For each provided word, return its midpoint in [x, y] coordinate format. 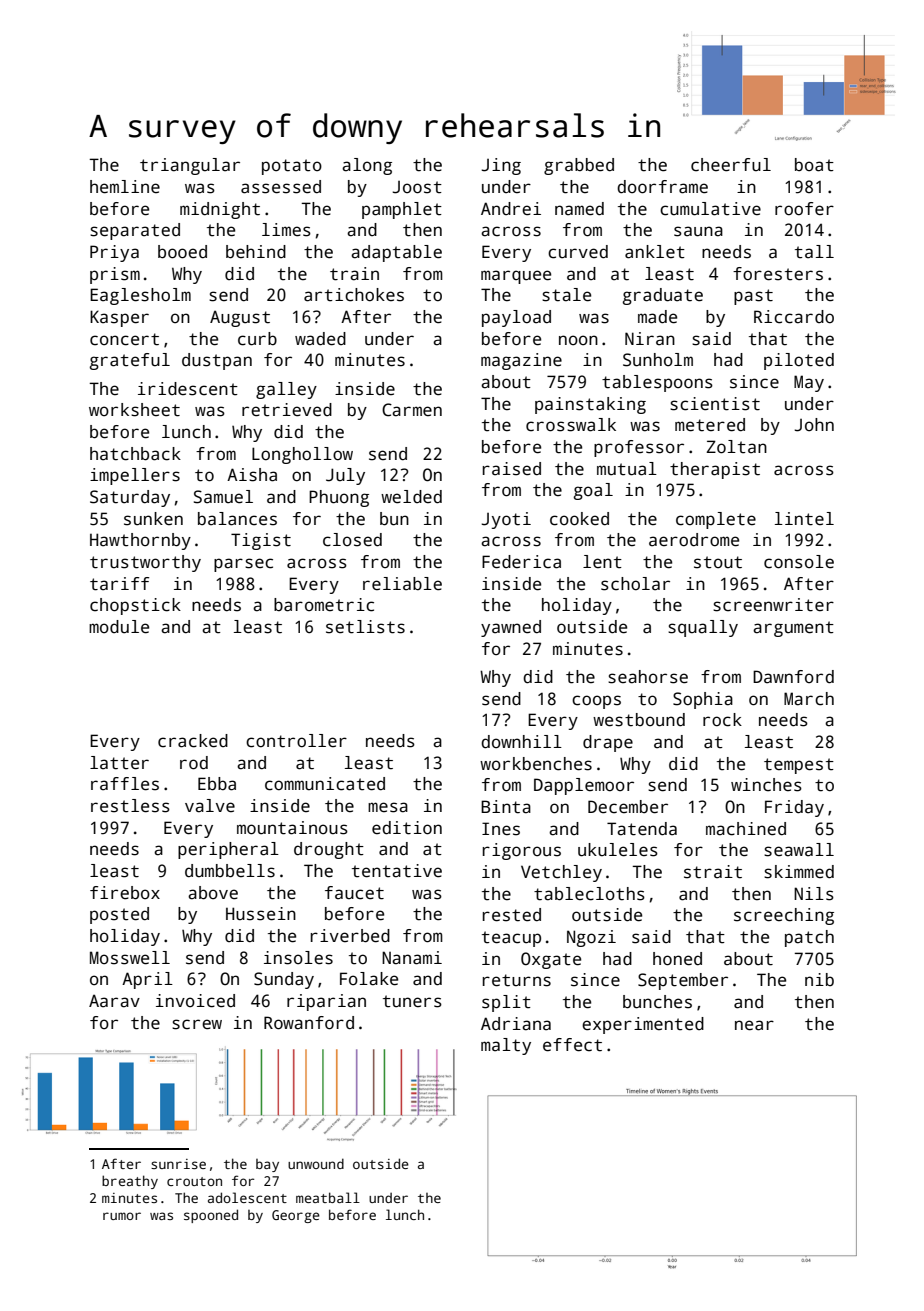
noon [578, 340]
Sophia [703, 700]
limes [286, 230]
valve [210, 806]
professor [639, 448]
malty [506, 1046]
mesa [388, 807]
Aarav [114, 1001]
